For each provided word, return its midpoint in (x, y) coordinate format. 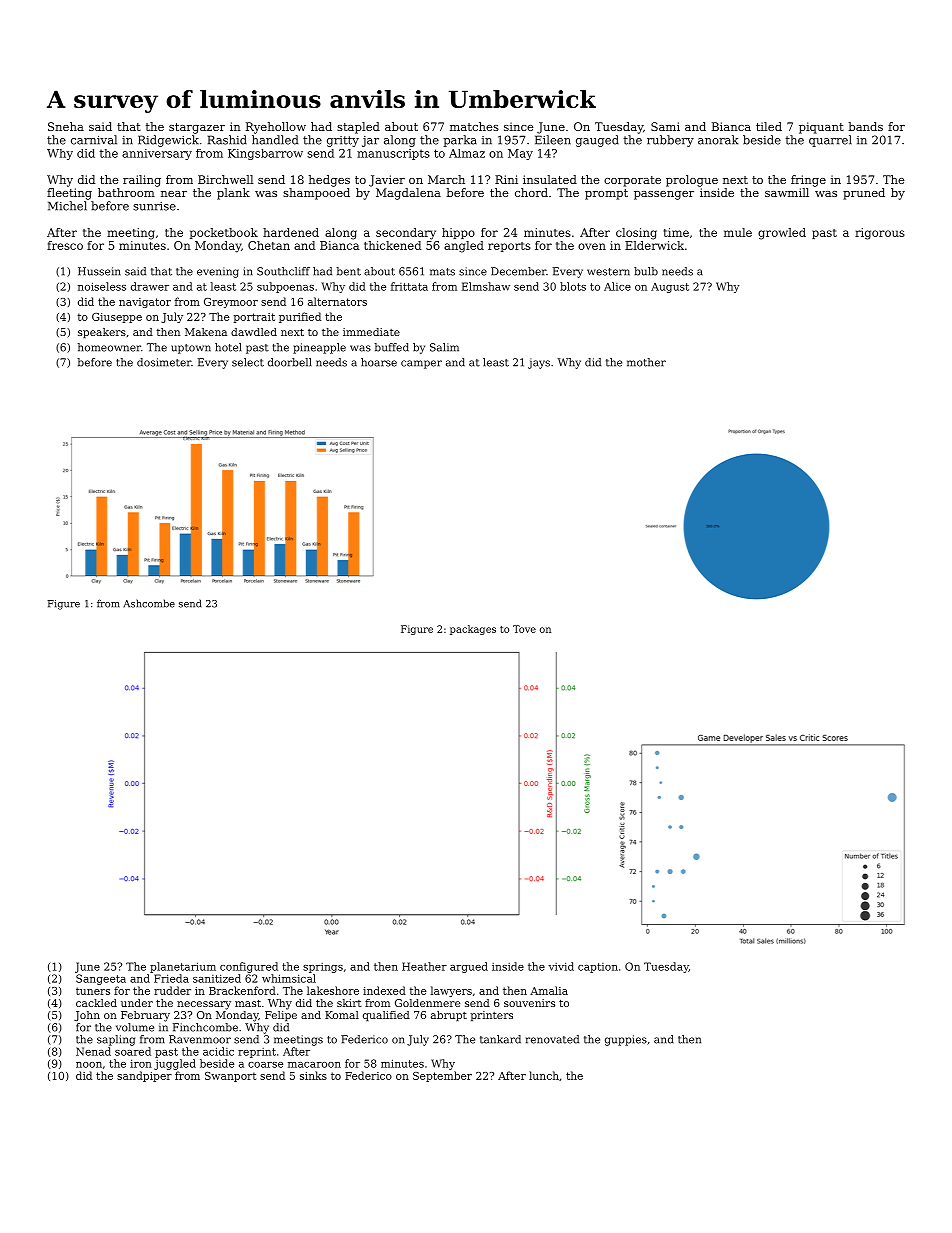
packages (473, 630)
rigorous (880, 234)
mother (646, 362)
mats (442, 272)
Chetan (269, 245)
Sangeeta (101, 979)
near (174, 194)
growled (782, 234)
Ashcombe (149, 603)
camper (421, 364)
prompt (606, 194)
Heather (424, 966)
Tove (524, 629)
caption (598, 968)
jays (539, 363)
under (137, 1003)
